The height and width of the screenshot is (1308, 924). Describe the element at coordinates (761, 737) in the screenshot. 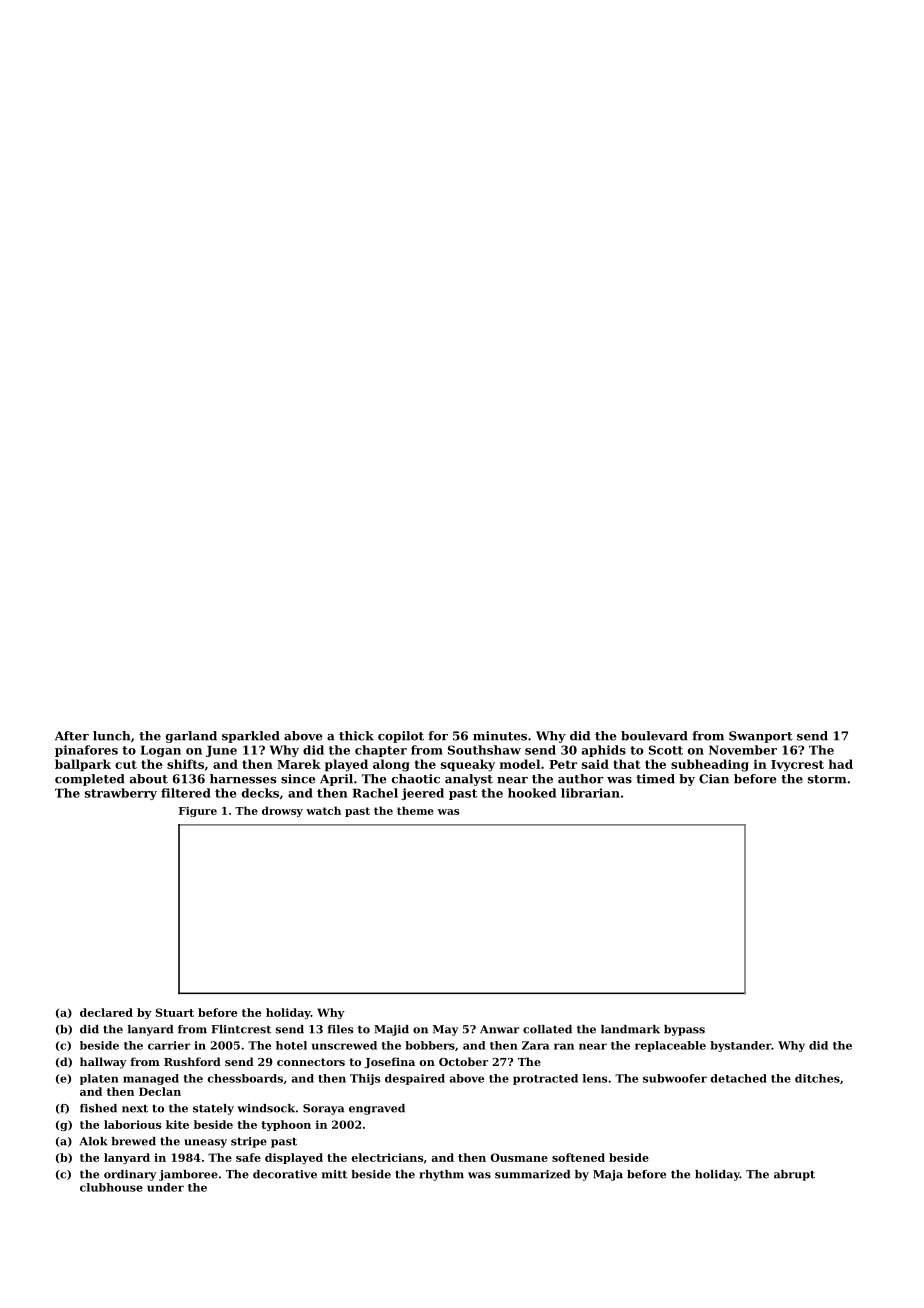

I see `Swanport` at that location.
